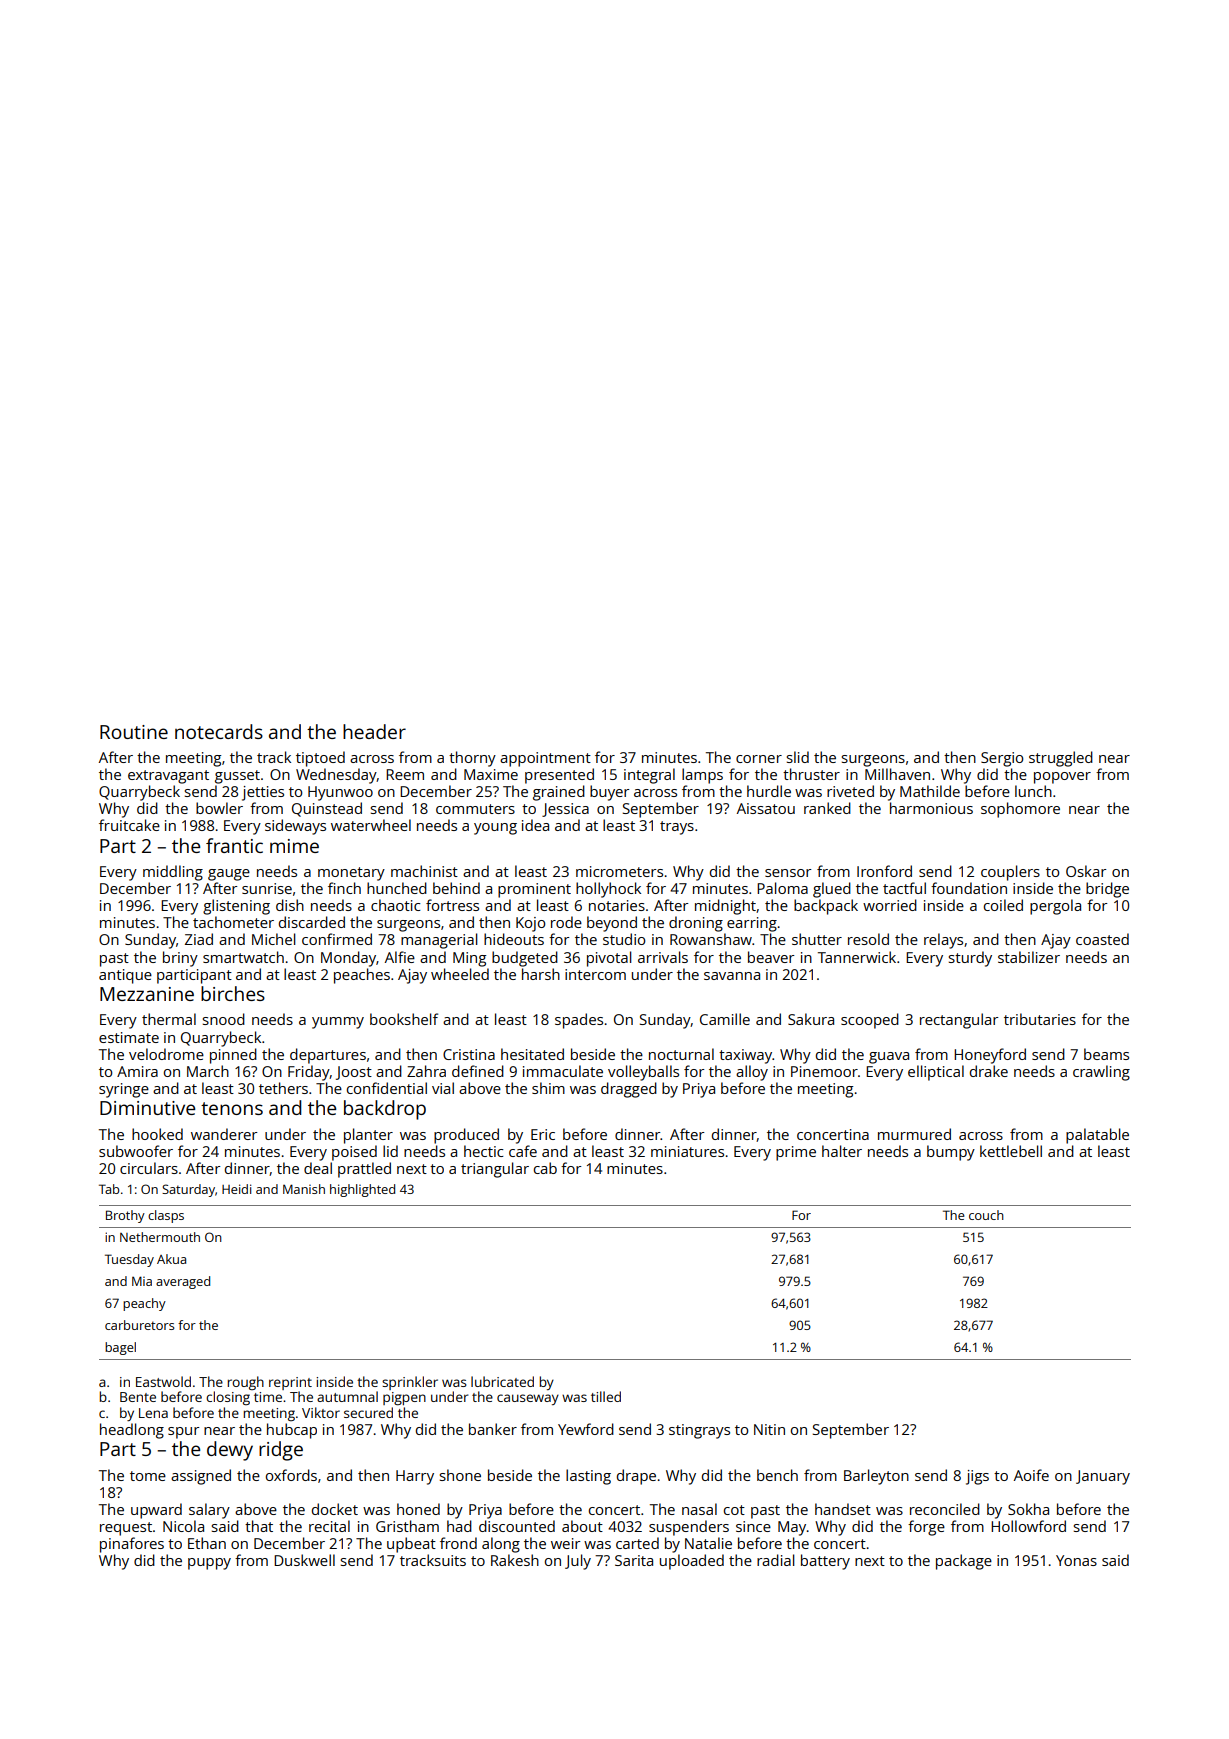 This page has height=1739, width=1229. I want to click on Camille, so click(725, 1019).
